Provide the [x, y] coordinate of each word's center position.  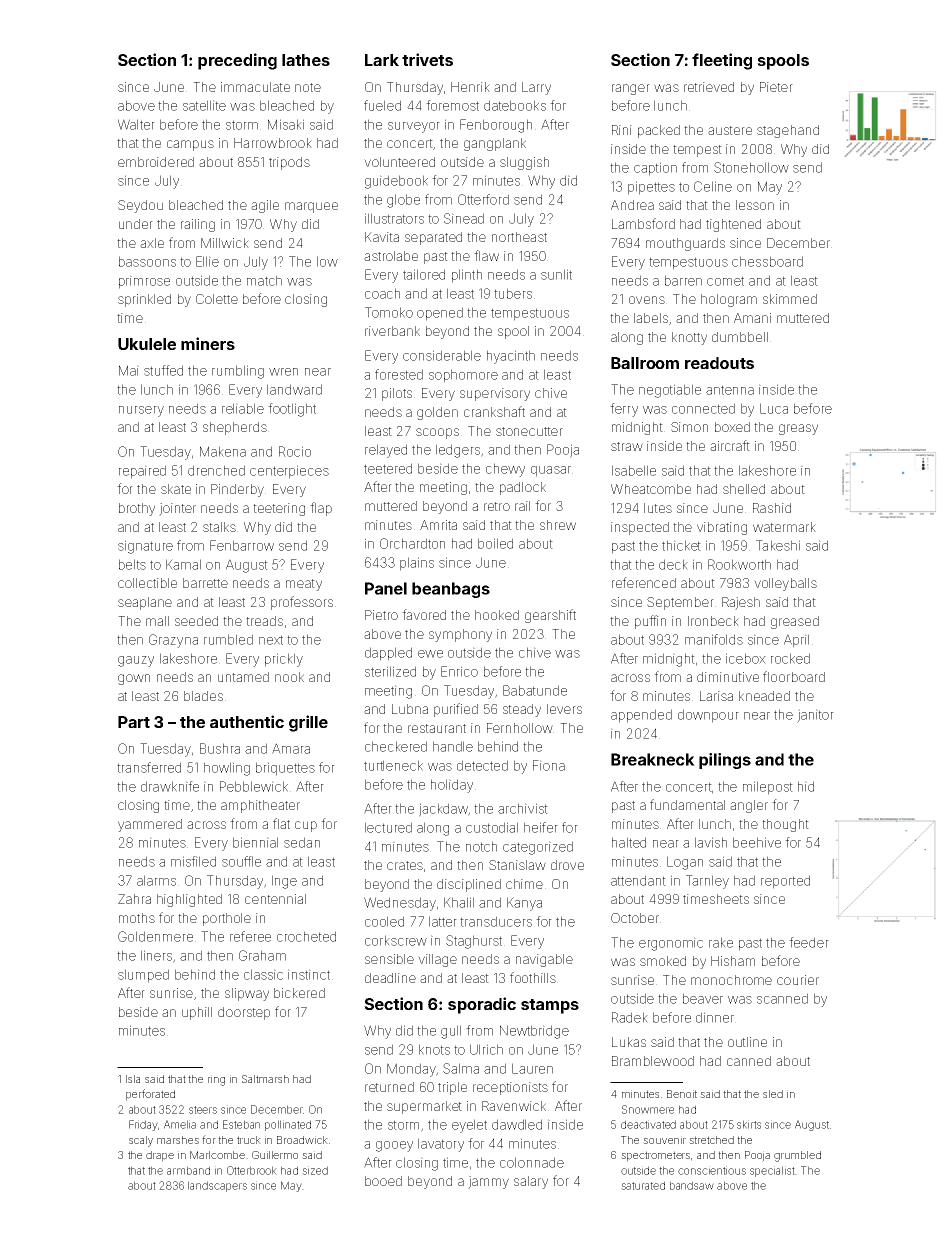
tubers [513, 293]
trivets [427, 59]
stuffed [163, 370]
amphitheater [260, 806]
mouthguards [685, 244]
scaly [141, 1141]
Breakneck [653, 759]
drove [567, 865]
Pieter [776, 87]
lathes [306, 60]
